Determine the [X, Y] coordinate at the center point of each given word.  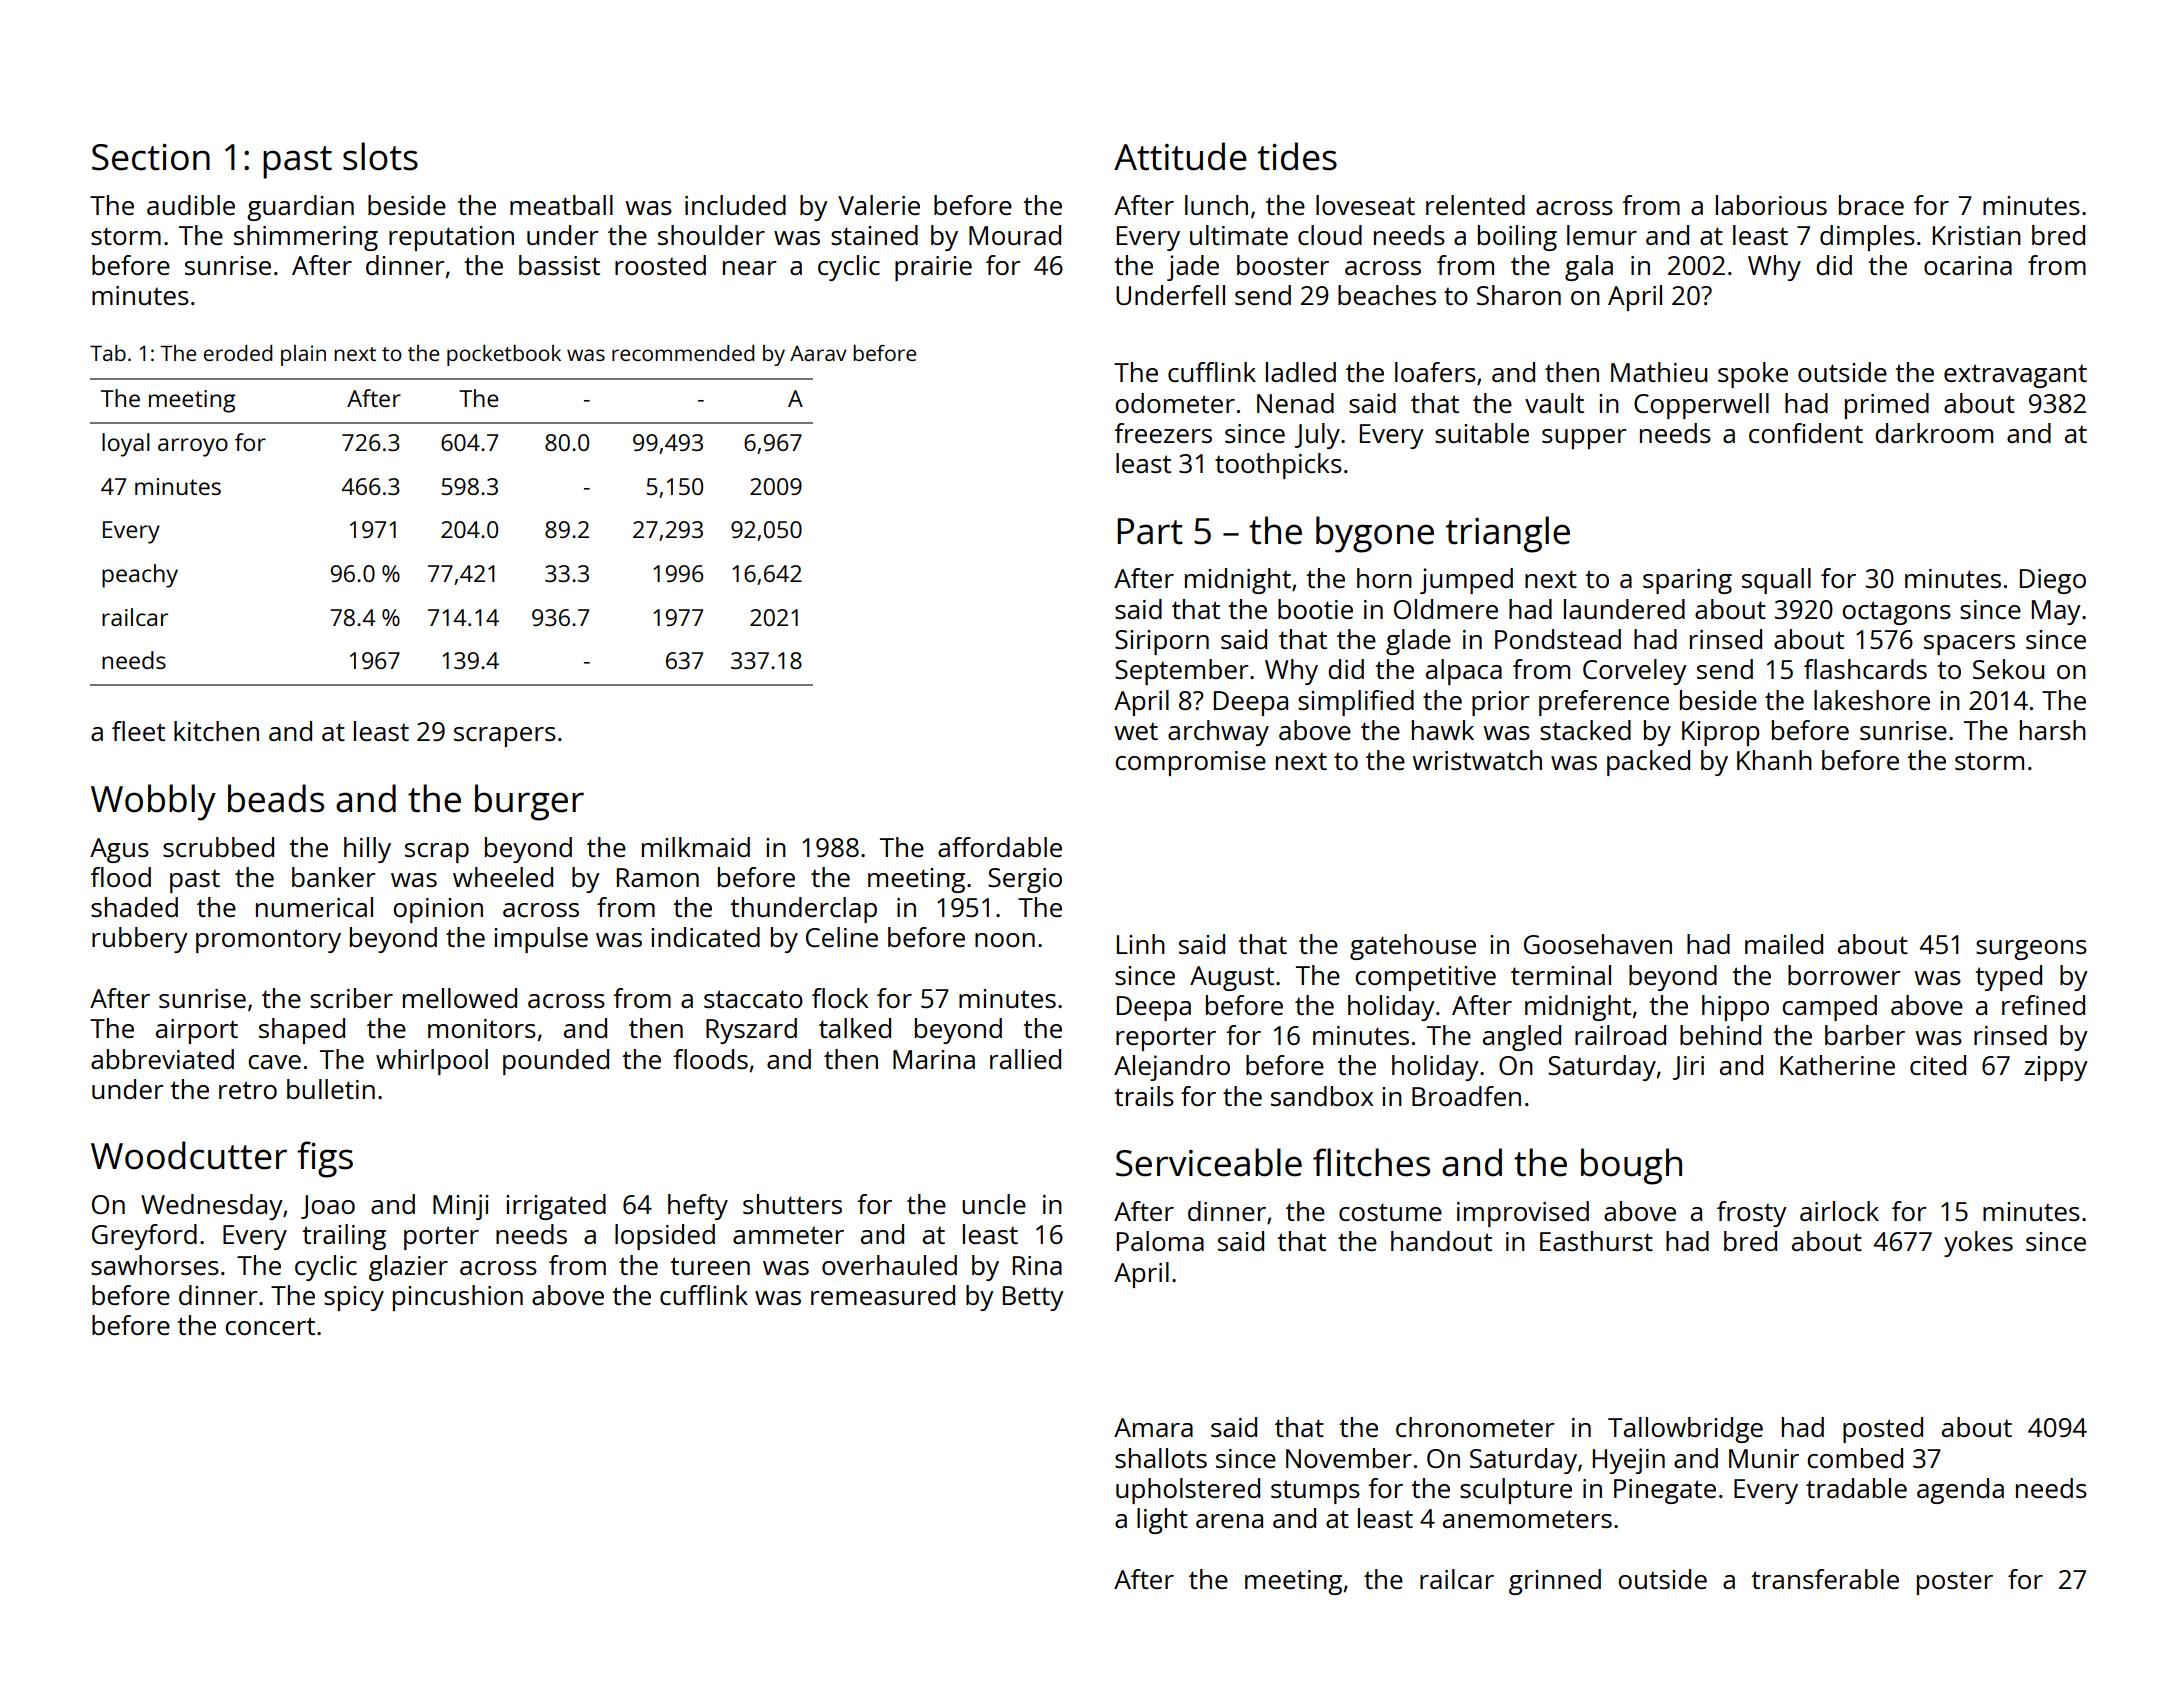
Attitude [1180, 156]
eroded [238, 353]
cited [1938, 1065]
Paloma [1160, 1241]
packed [1648, 763]
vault [1554, 403]
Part [1150, 531]
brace [1871, 205]
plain [303, 355]
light [1162, 1521]
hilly [367, 850]
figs [325, 1159]
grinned [1555, 1582]
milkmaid [696, 847]
